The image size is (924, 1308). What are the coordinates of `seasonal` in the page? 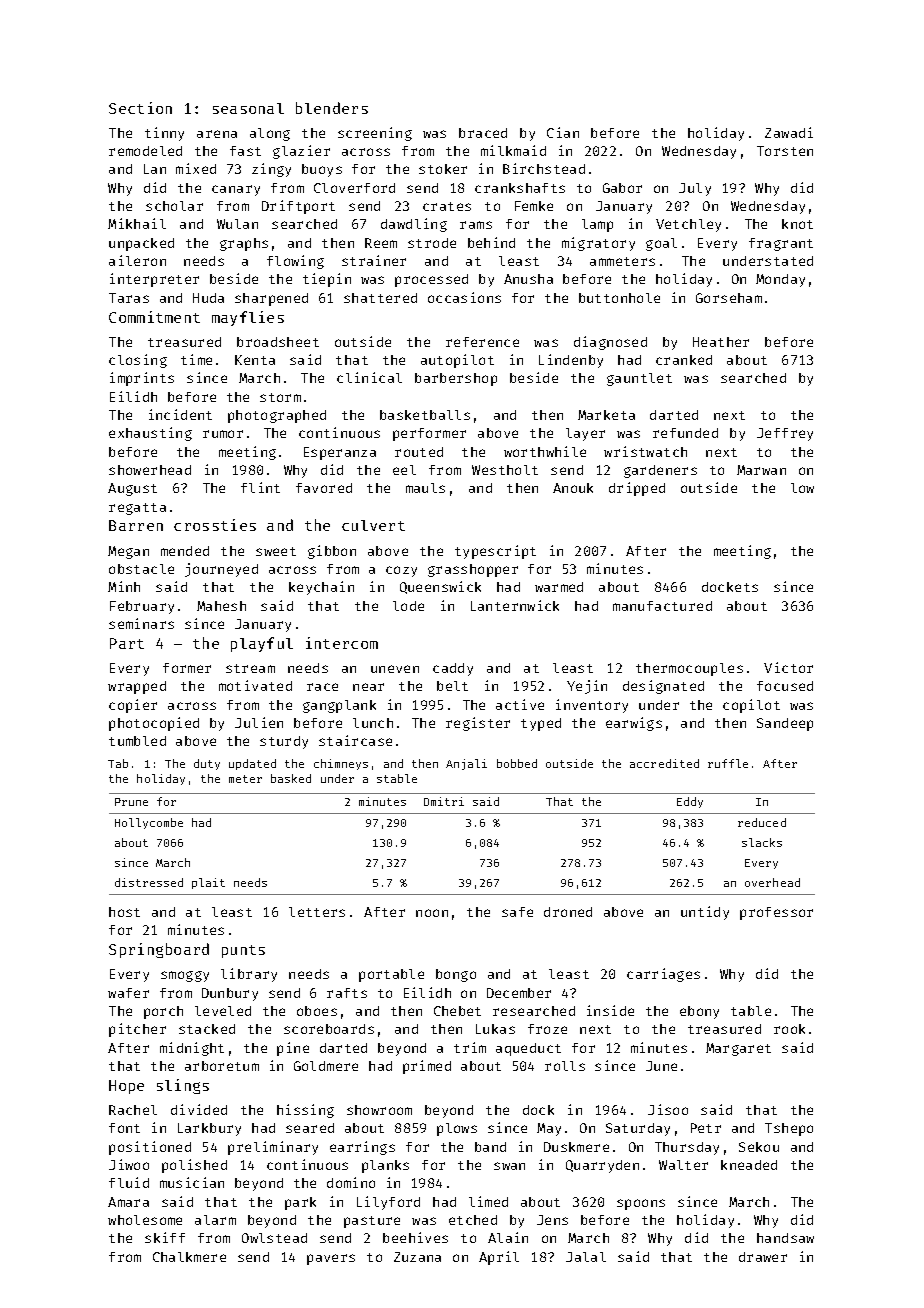 It's located at (248, 108).
